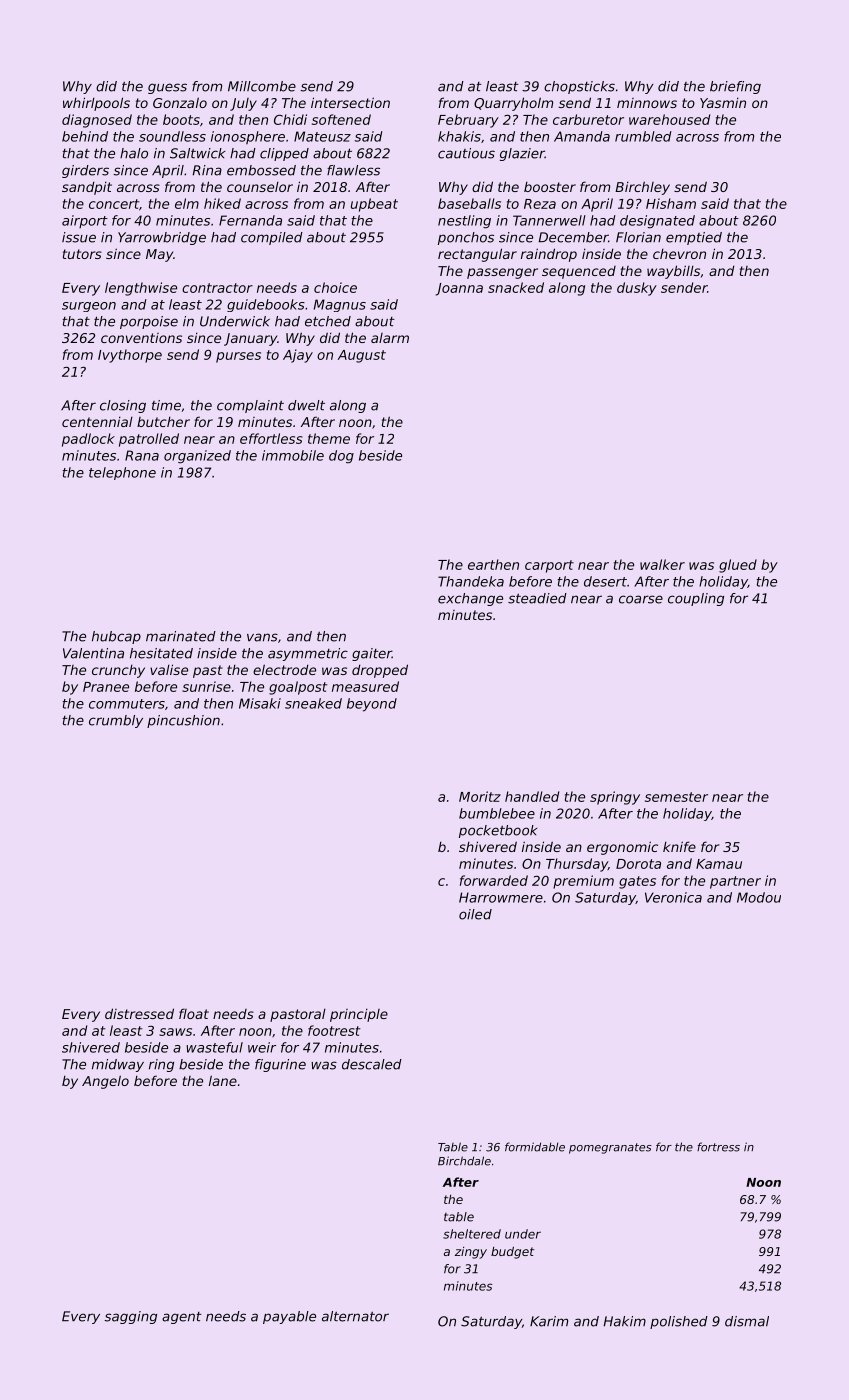  Describe the element at coordinates (372, 1064) in the image. I see `descaled` at that location.
